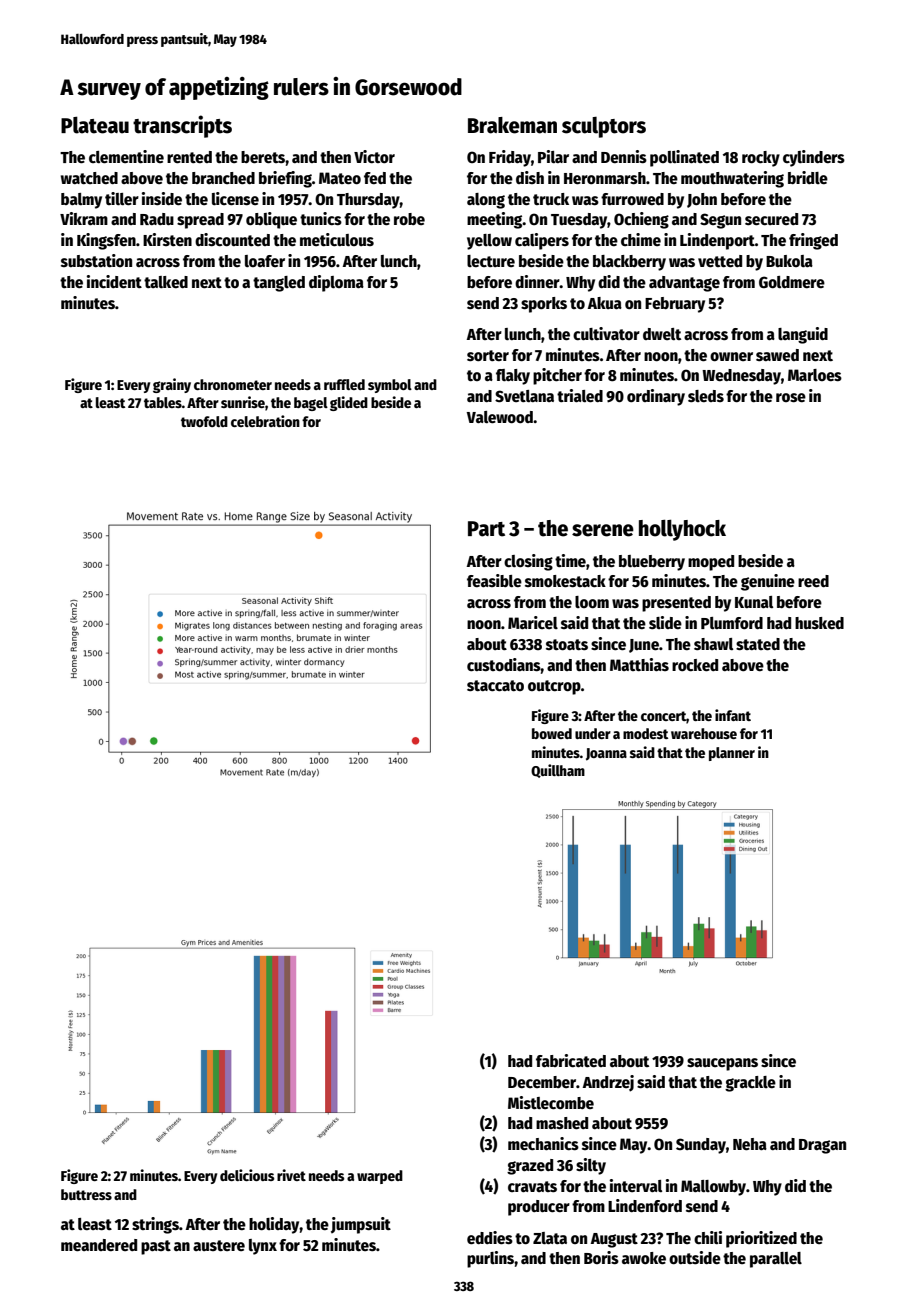 The width and height of the page is (908, 1316). I want to click on talked, so click(166, 282).
